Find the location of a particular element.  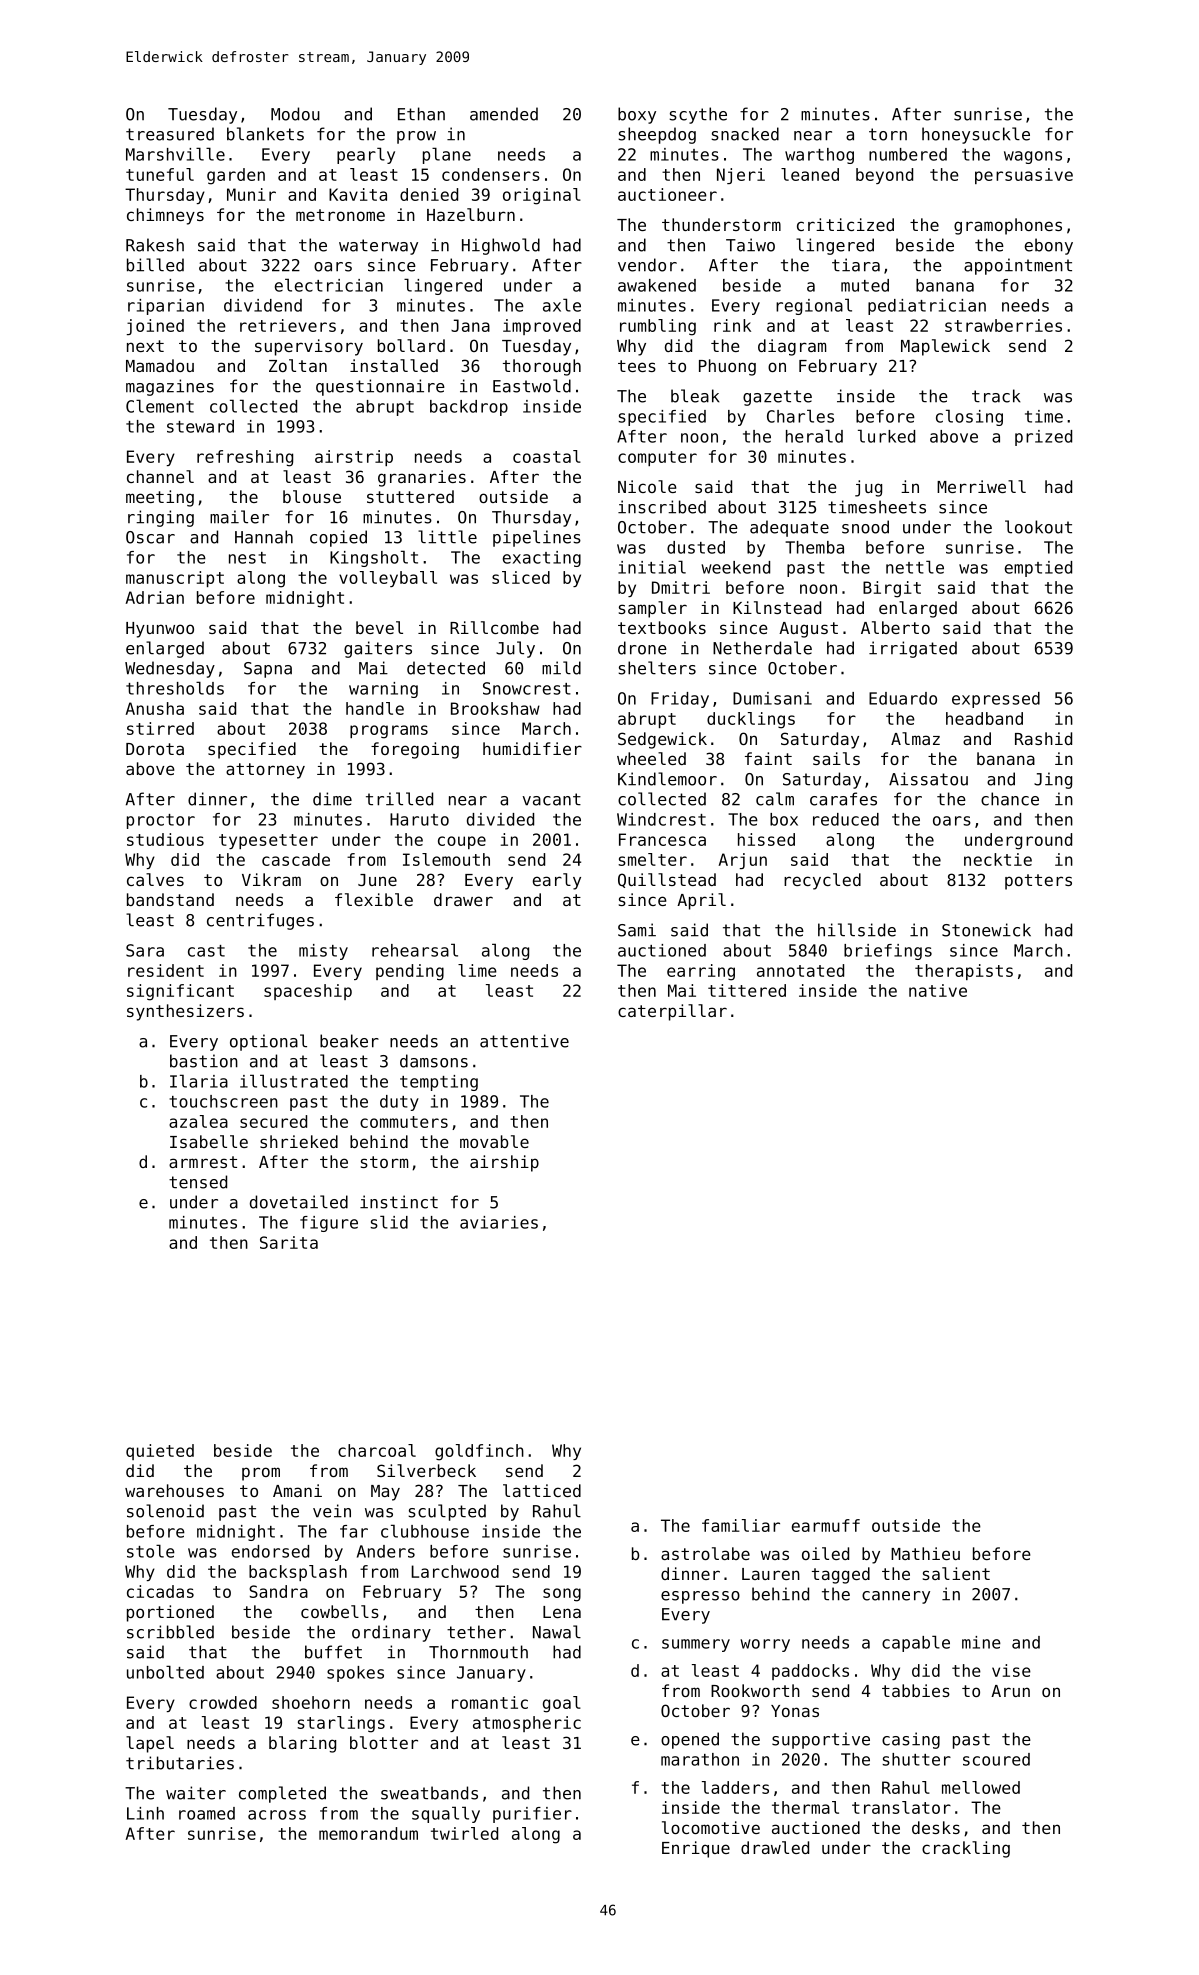

lapel is located at coordinates (150, 1744).
